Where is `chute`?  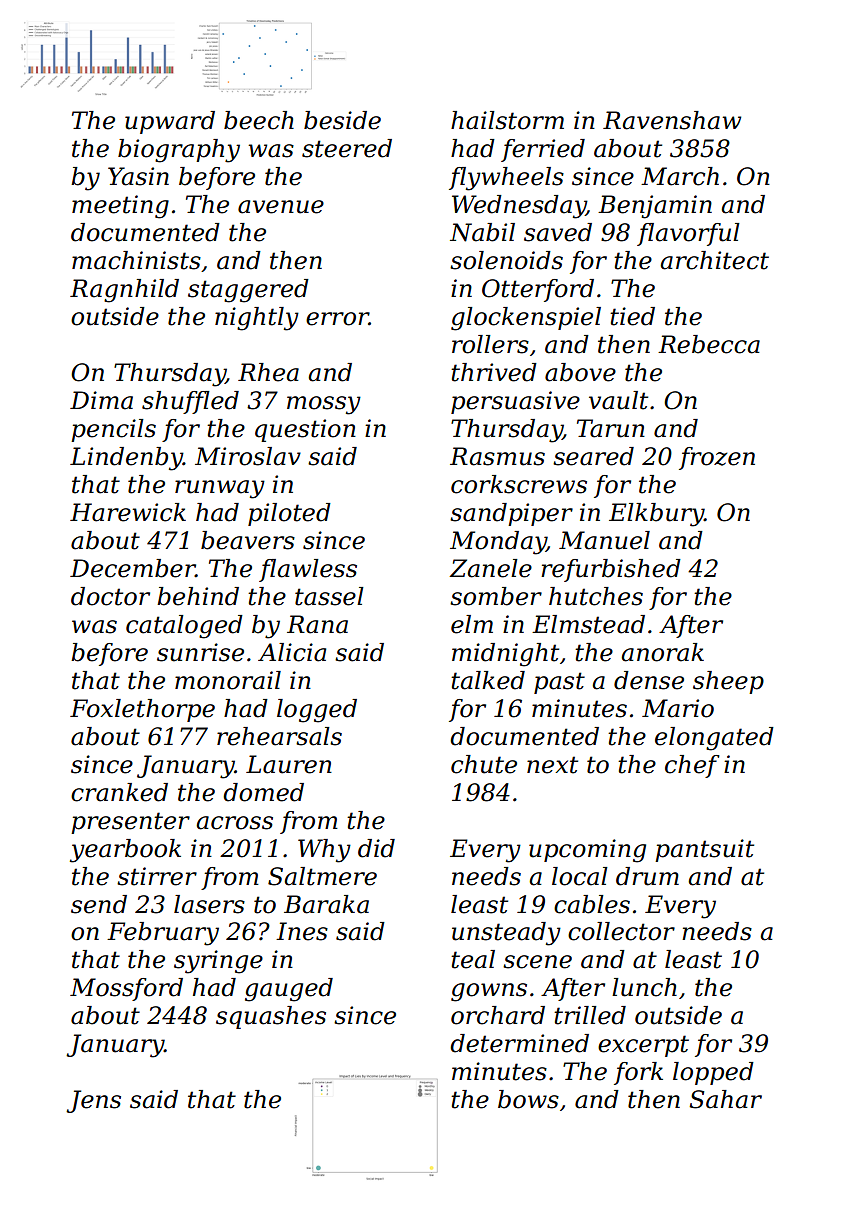
chute is located at coordinates (484, 764).
